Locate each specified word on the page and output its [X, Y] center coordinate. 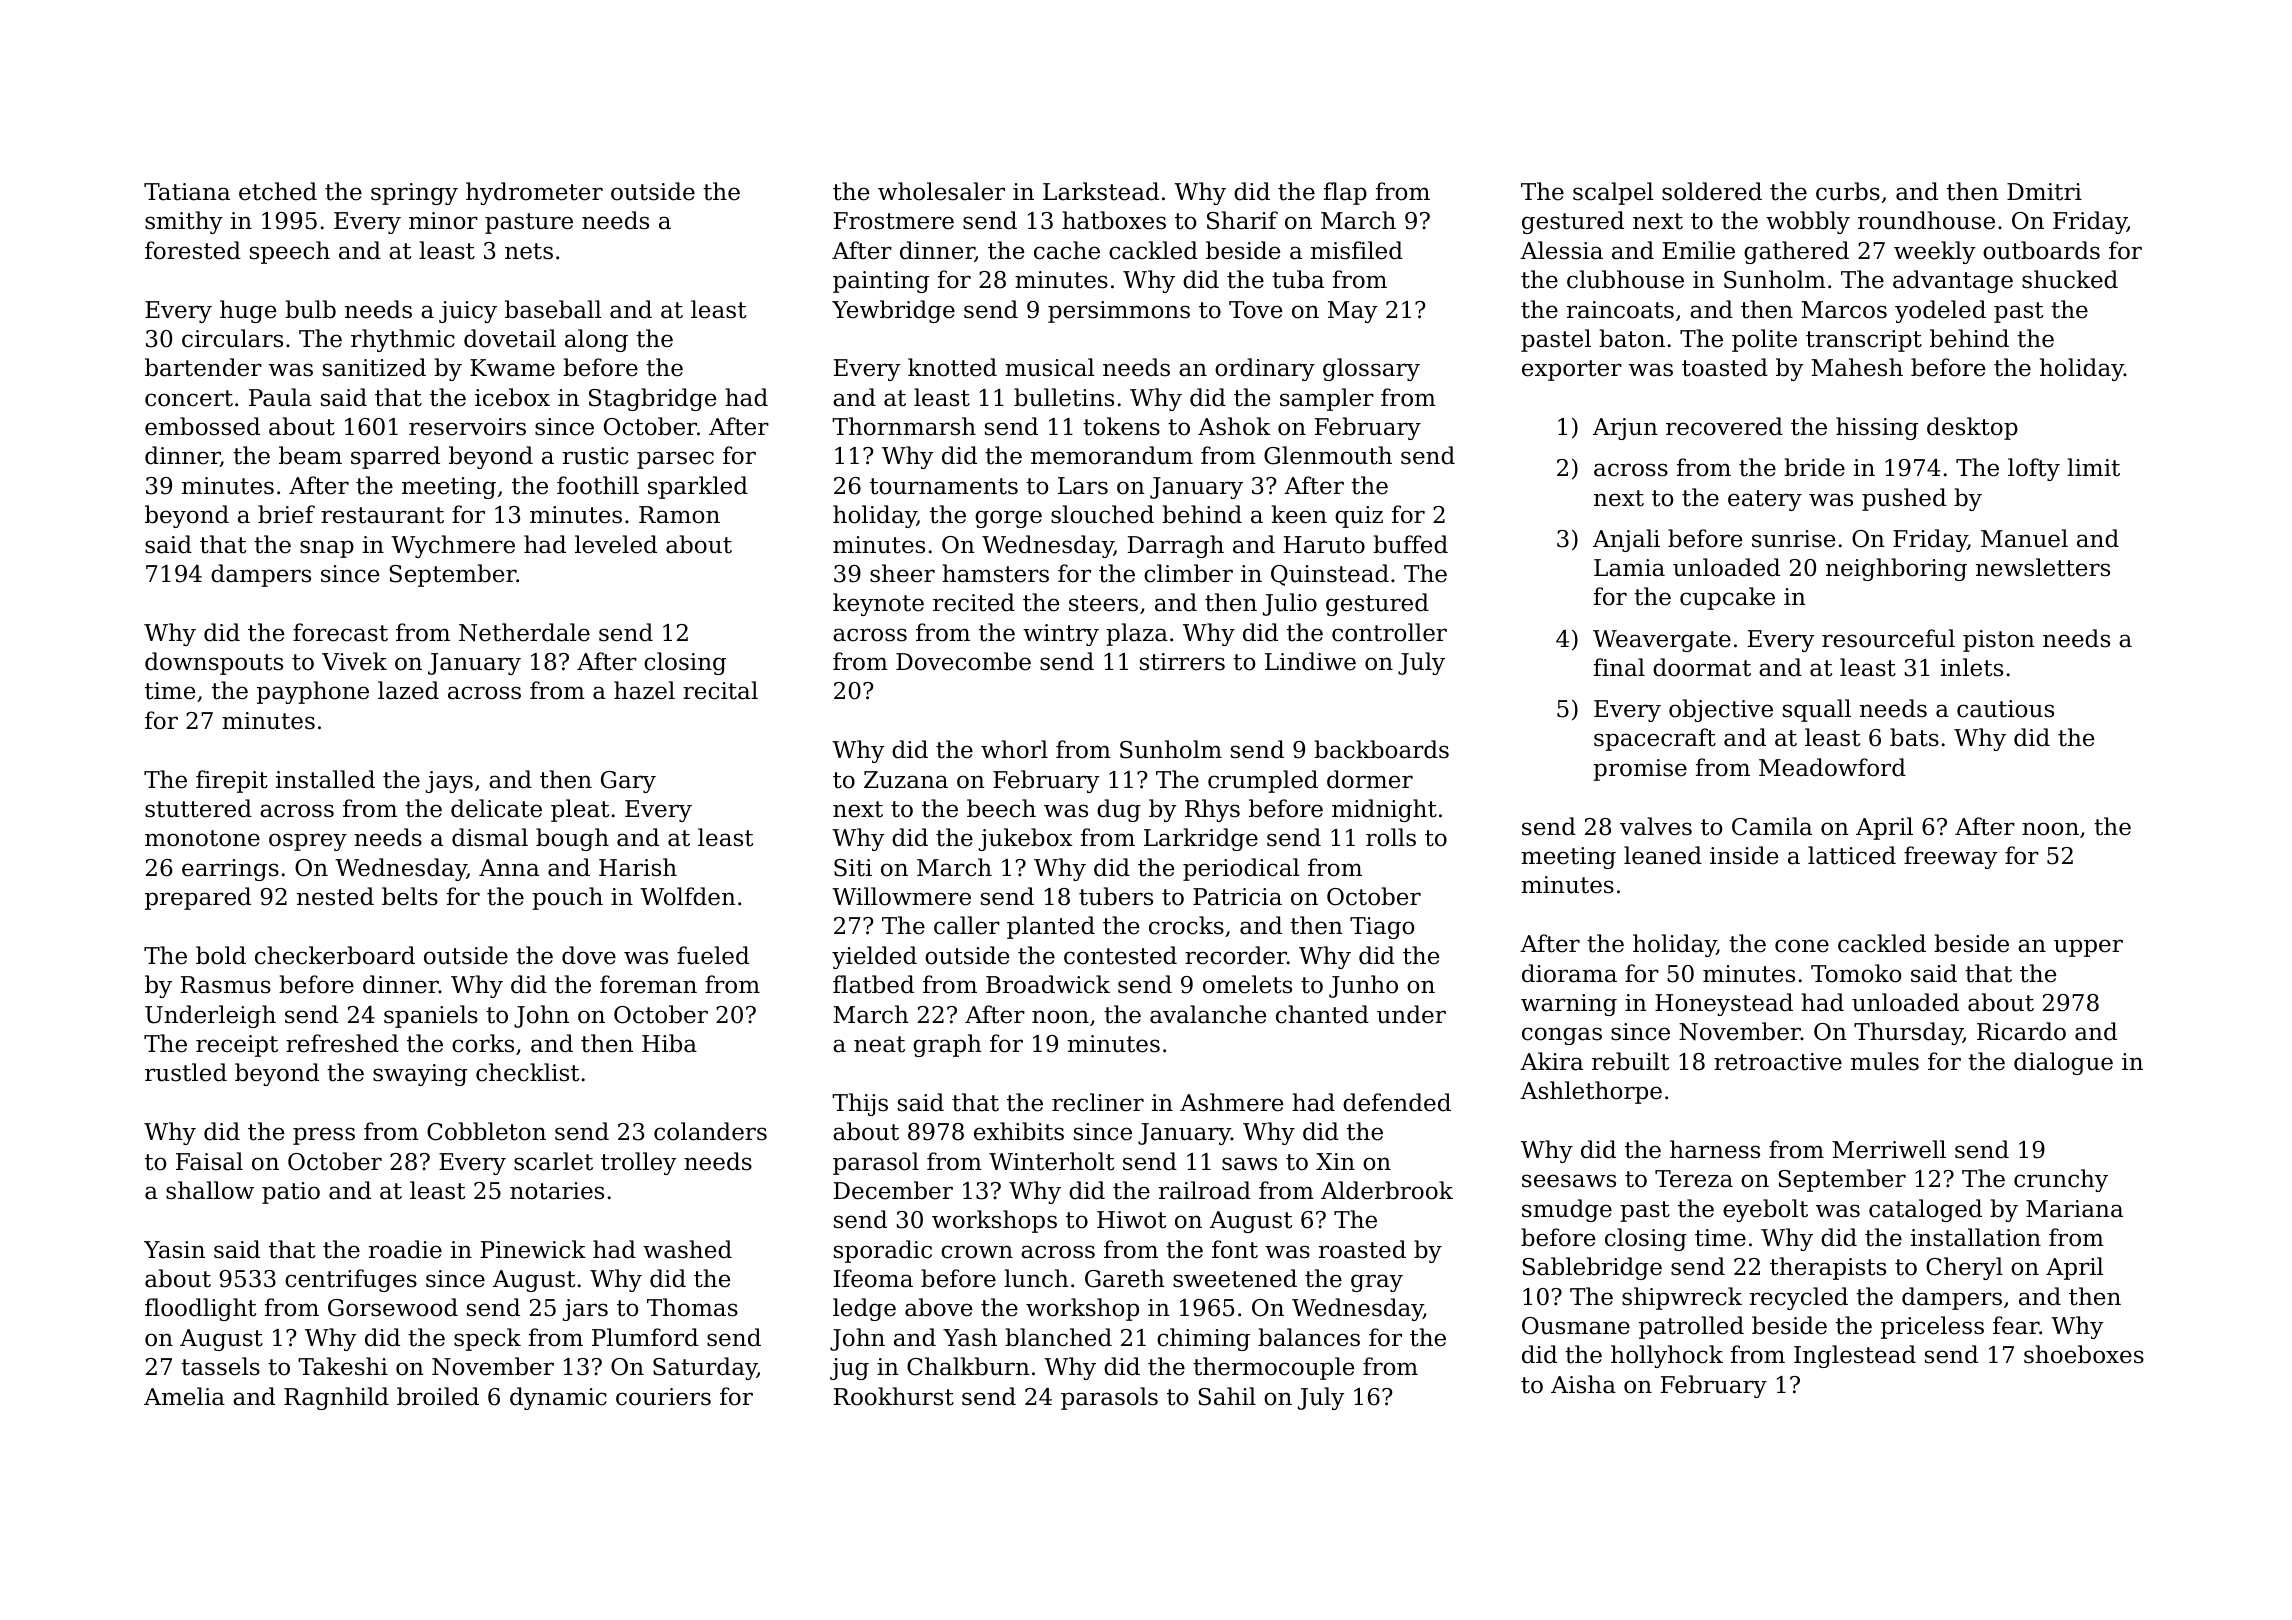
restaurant [382, 515]
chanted [1322, 1014]
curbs [1848, 191]
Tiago [1382, 928]
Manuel [2024, 538]
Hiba [669, 1043]
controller [1389, 632]
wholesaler [941, 191]
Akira [1551, 1061]
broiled [438, 1396]
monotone [202, 838]
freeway [1951, 857]
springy [414, 194]
